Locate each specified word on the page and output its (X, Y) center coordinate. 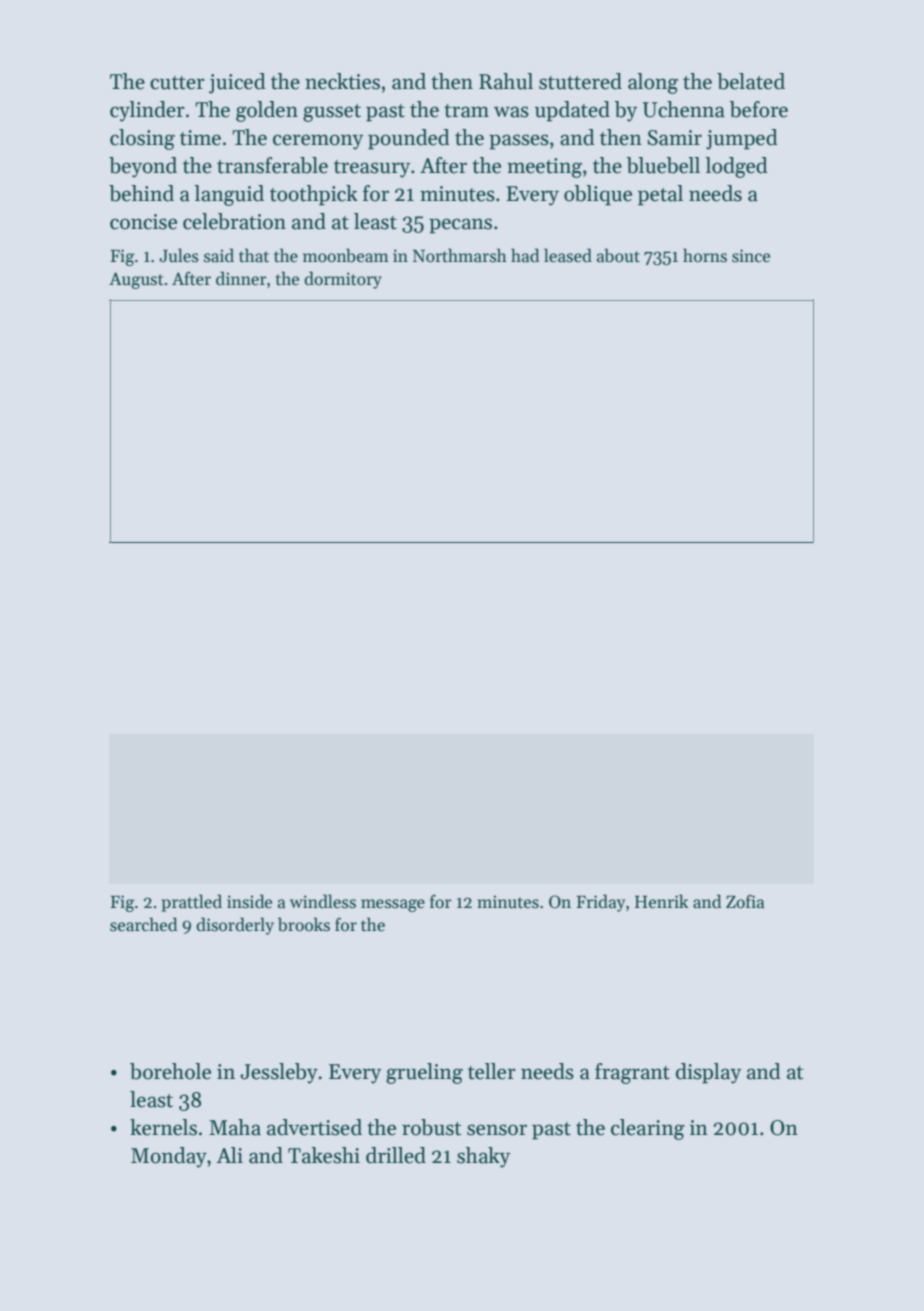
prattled (192, 903)
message (393, 905)
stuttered (580, 81)
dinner (241, 278)
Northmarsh (460, 255)
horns (705, 255)
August (136, 280)
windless (323, 901)
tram (466, 111)
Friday (600, 903)
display (708, 1073)
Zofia (745, 902)
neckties (342, 81)
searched (143, 924)
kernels (163, 1127)
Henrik (661, 901)
